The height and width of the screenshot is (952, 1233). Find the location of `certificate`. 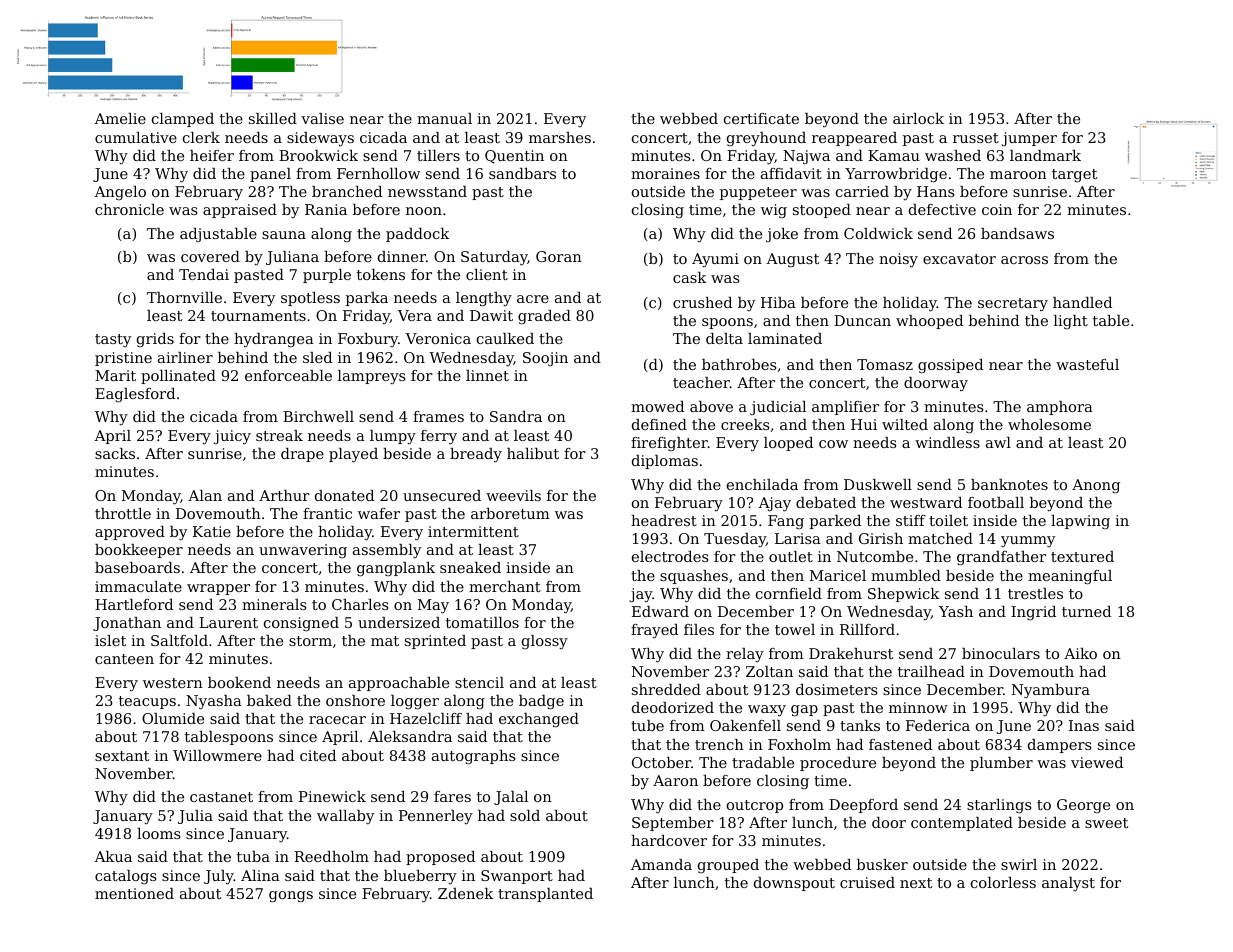

certificate is located at coordinates (761, 118).
